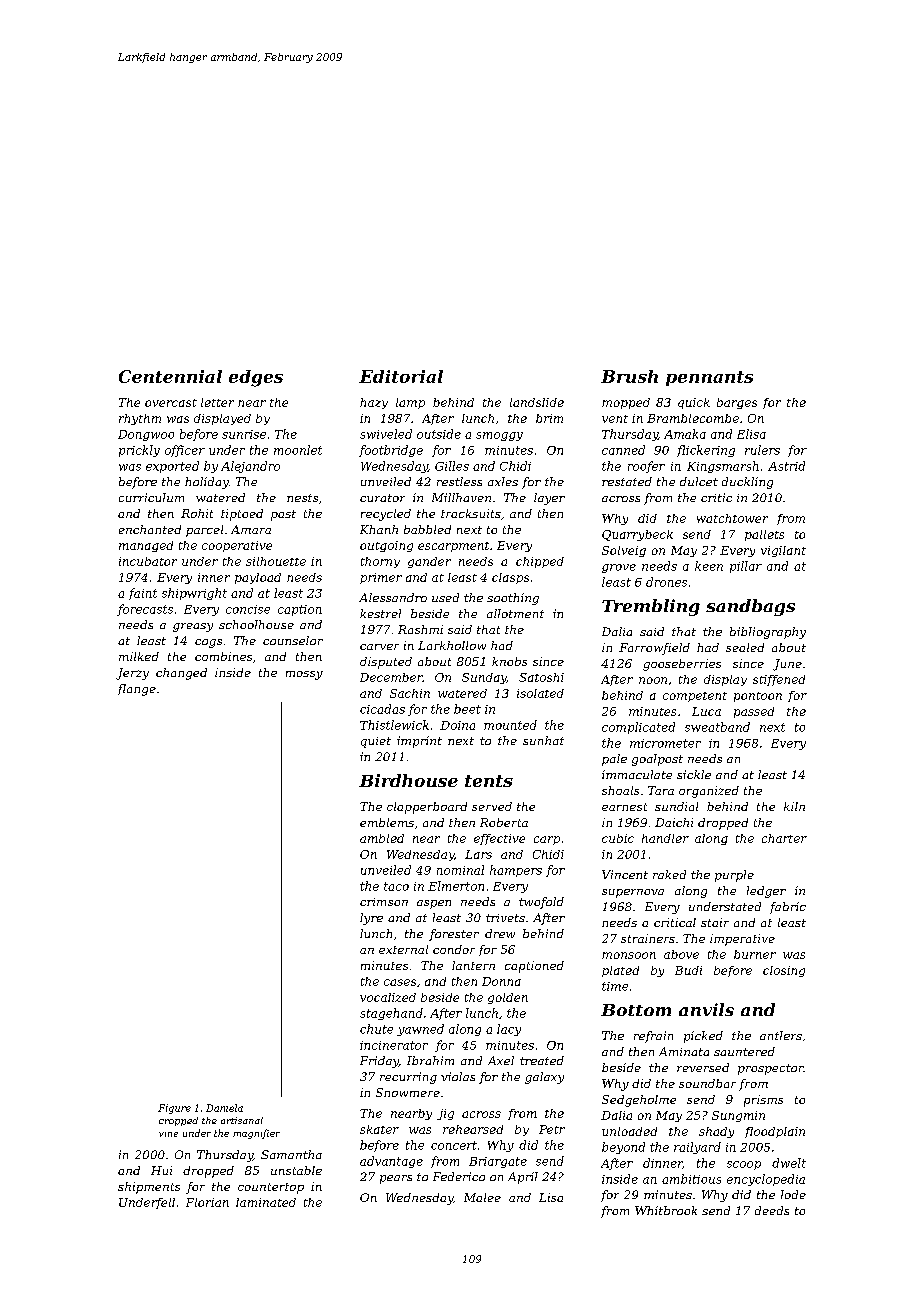 The width and height of the document is (924, 1308). I want to click on carver, so click(379, 647).
